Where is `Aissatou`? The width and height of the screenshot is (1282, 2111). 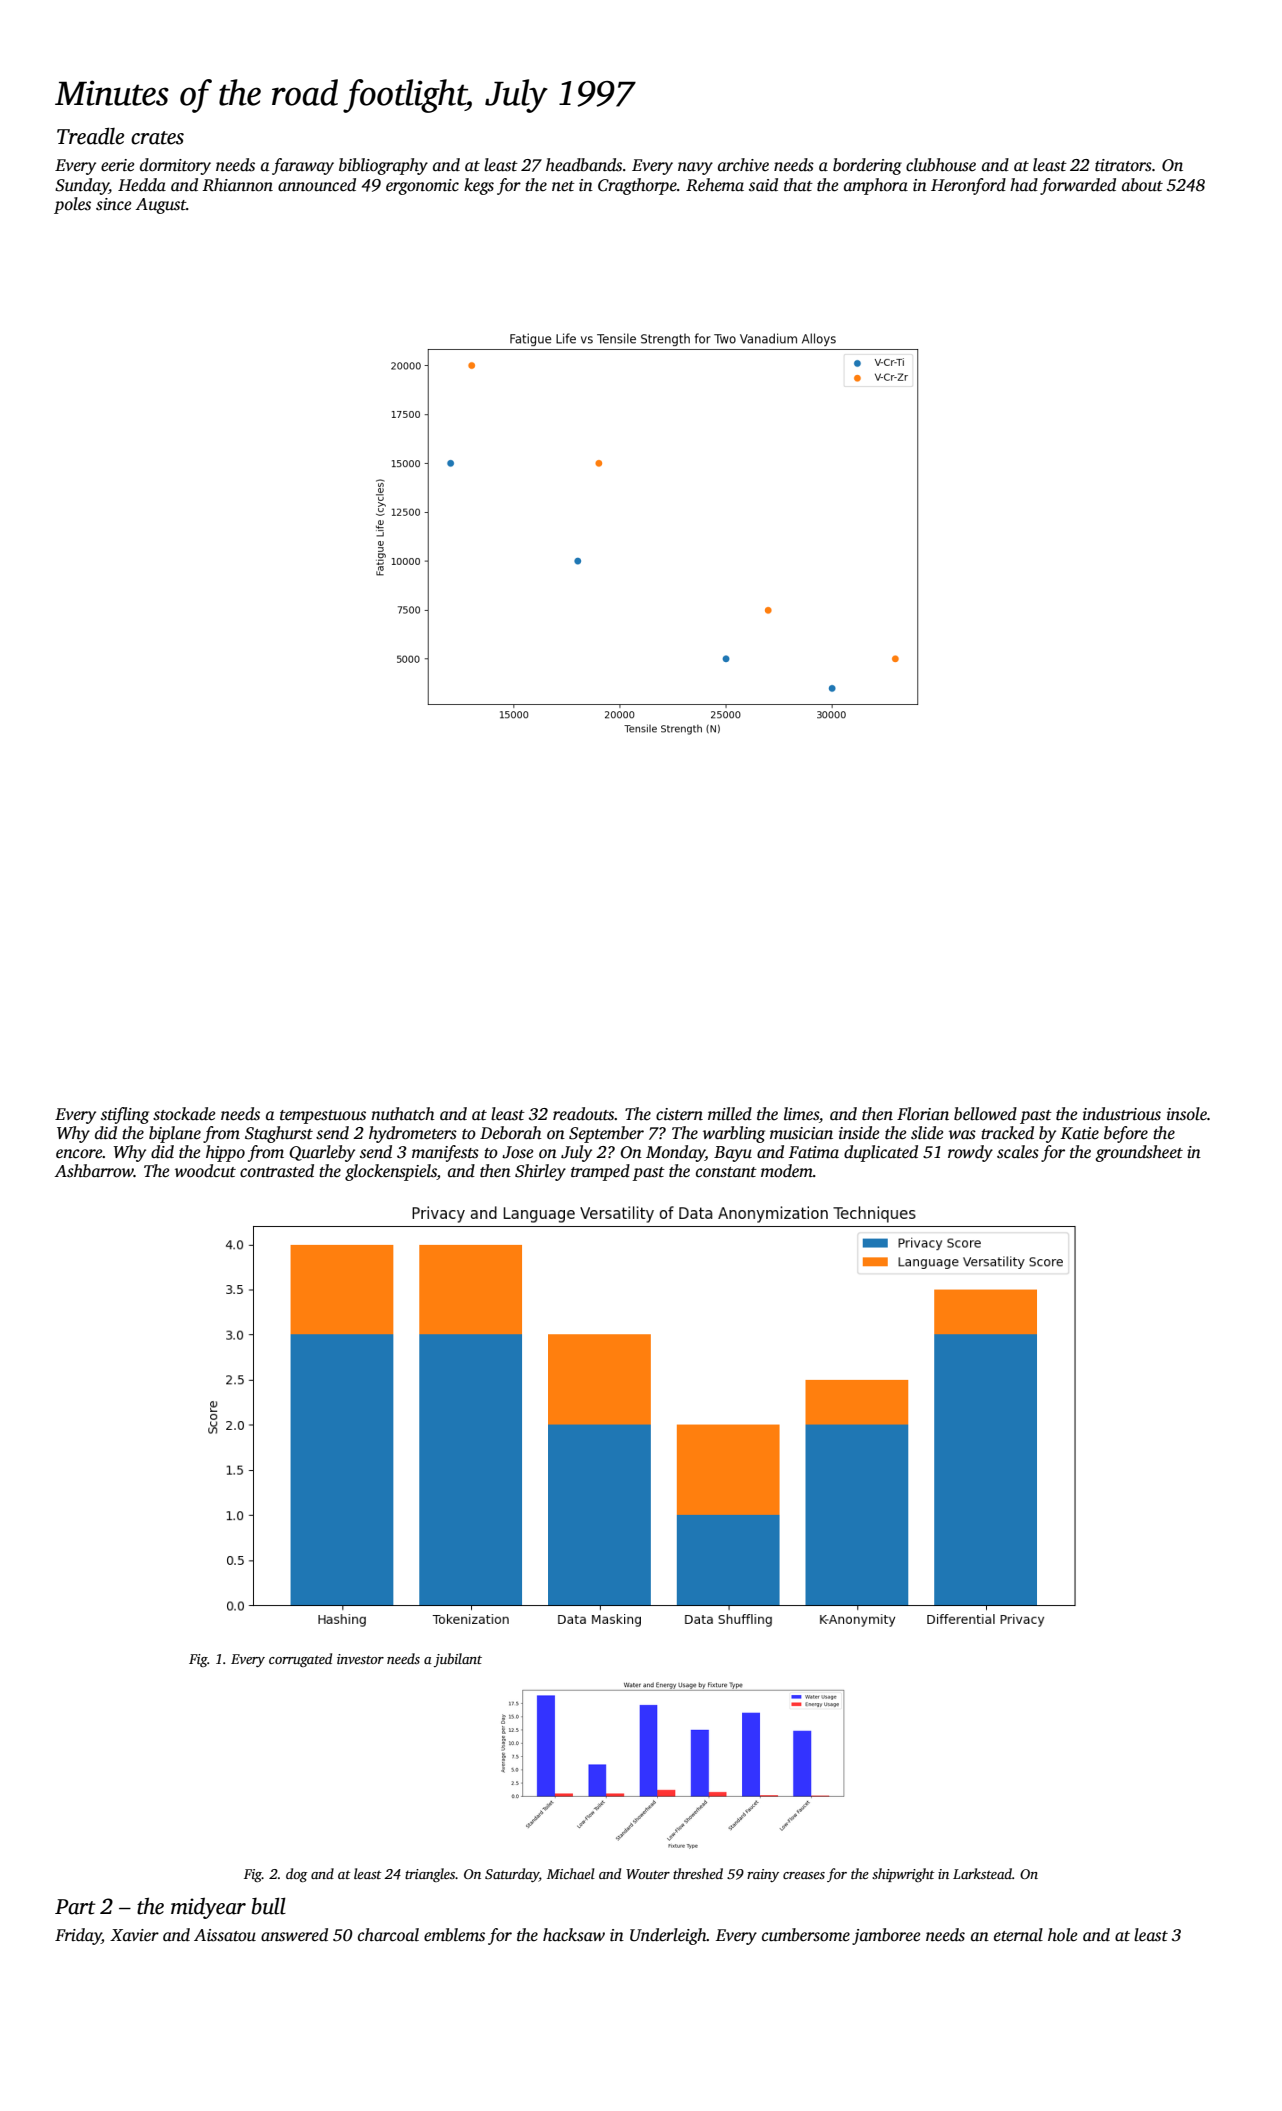
Aissatou is located at coordinates (225, 1935).
